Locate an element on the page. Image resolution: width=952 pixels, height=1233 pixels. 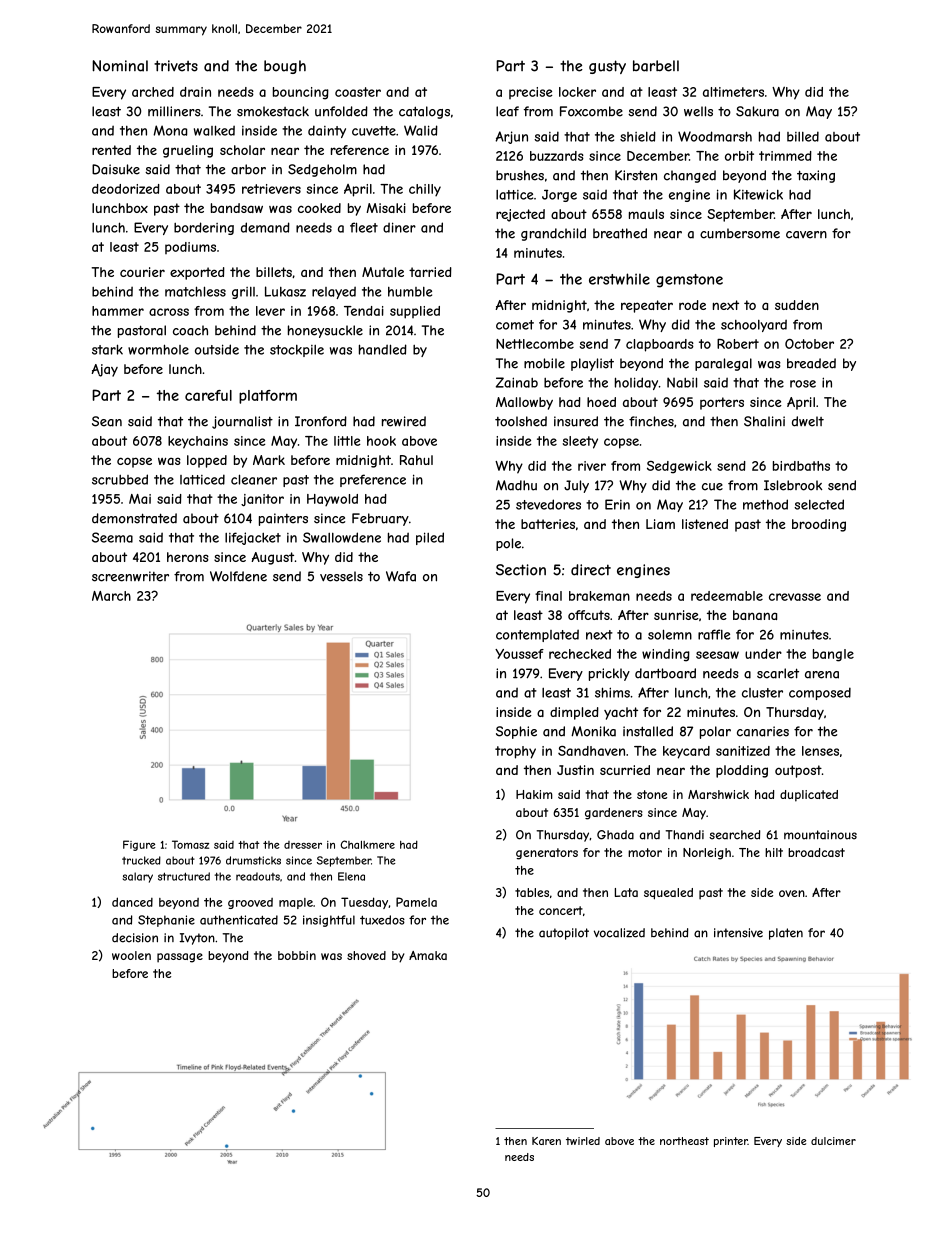
Karen is located at coordinates (546, 1141).
